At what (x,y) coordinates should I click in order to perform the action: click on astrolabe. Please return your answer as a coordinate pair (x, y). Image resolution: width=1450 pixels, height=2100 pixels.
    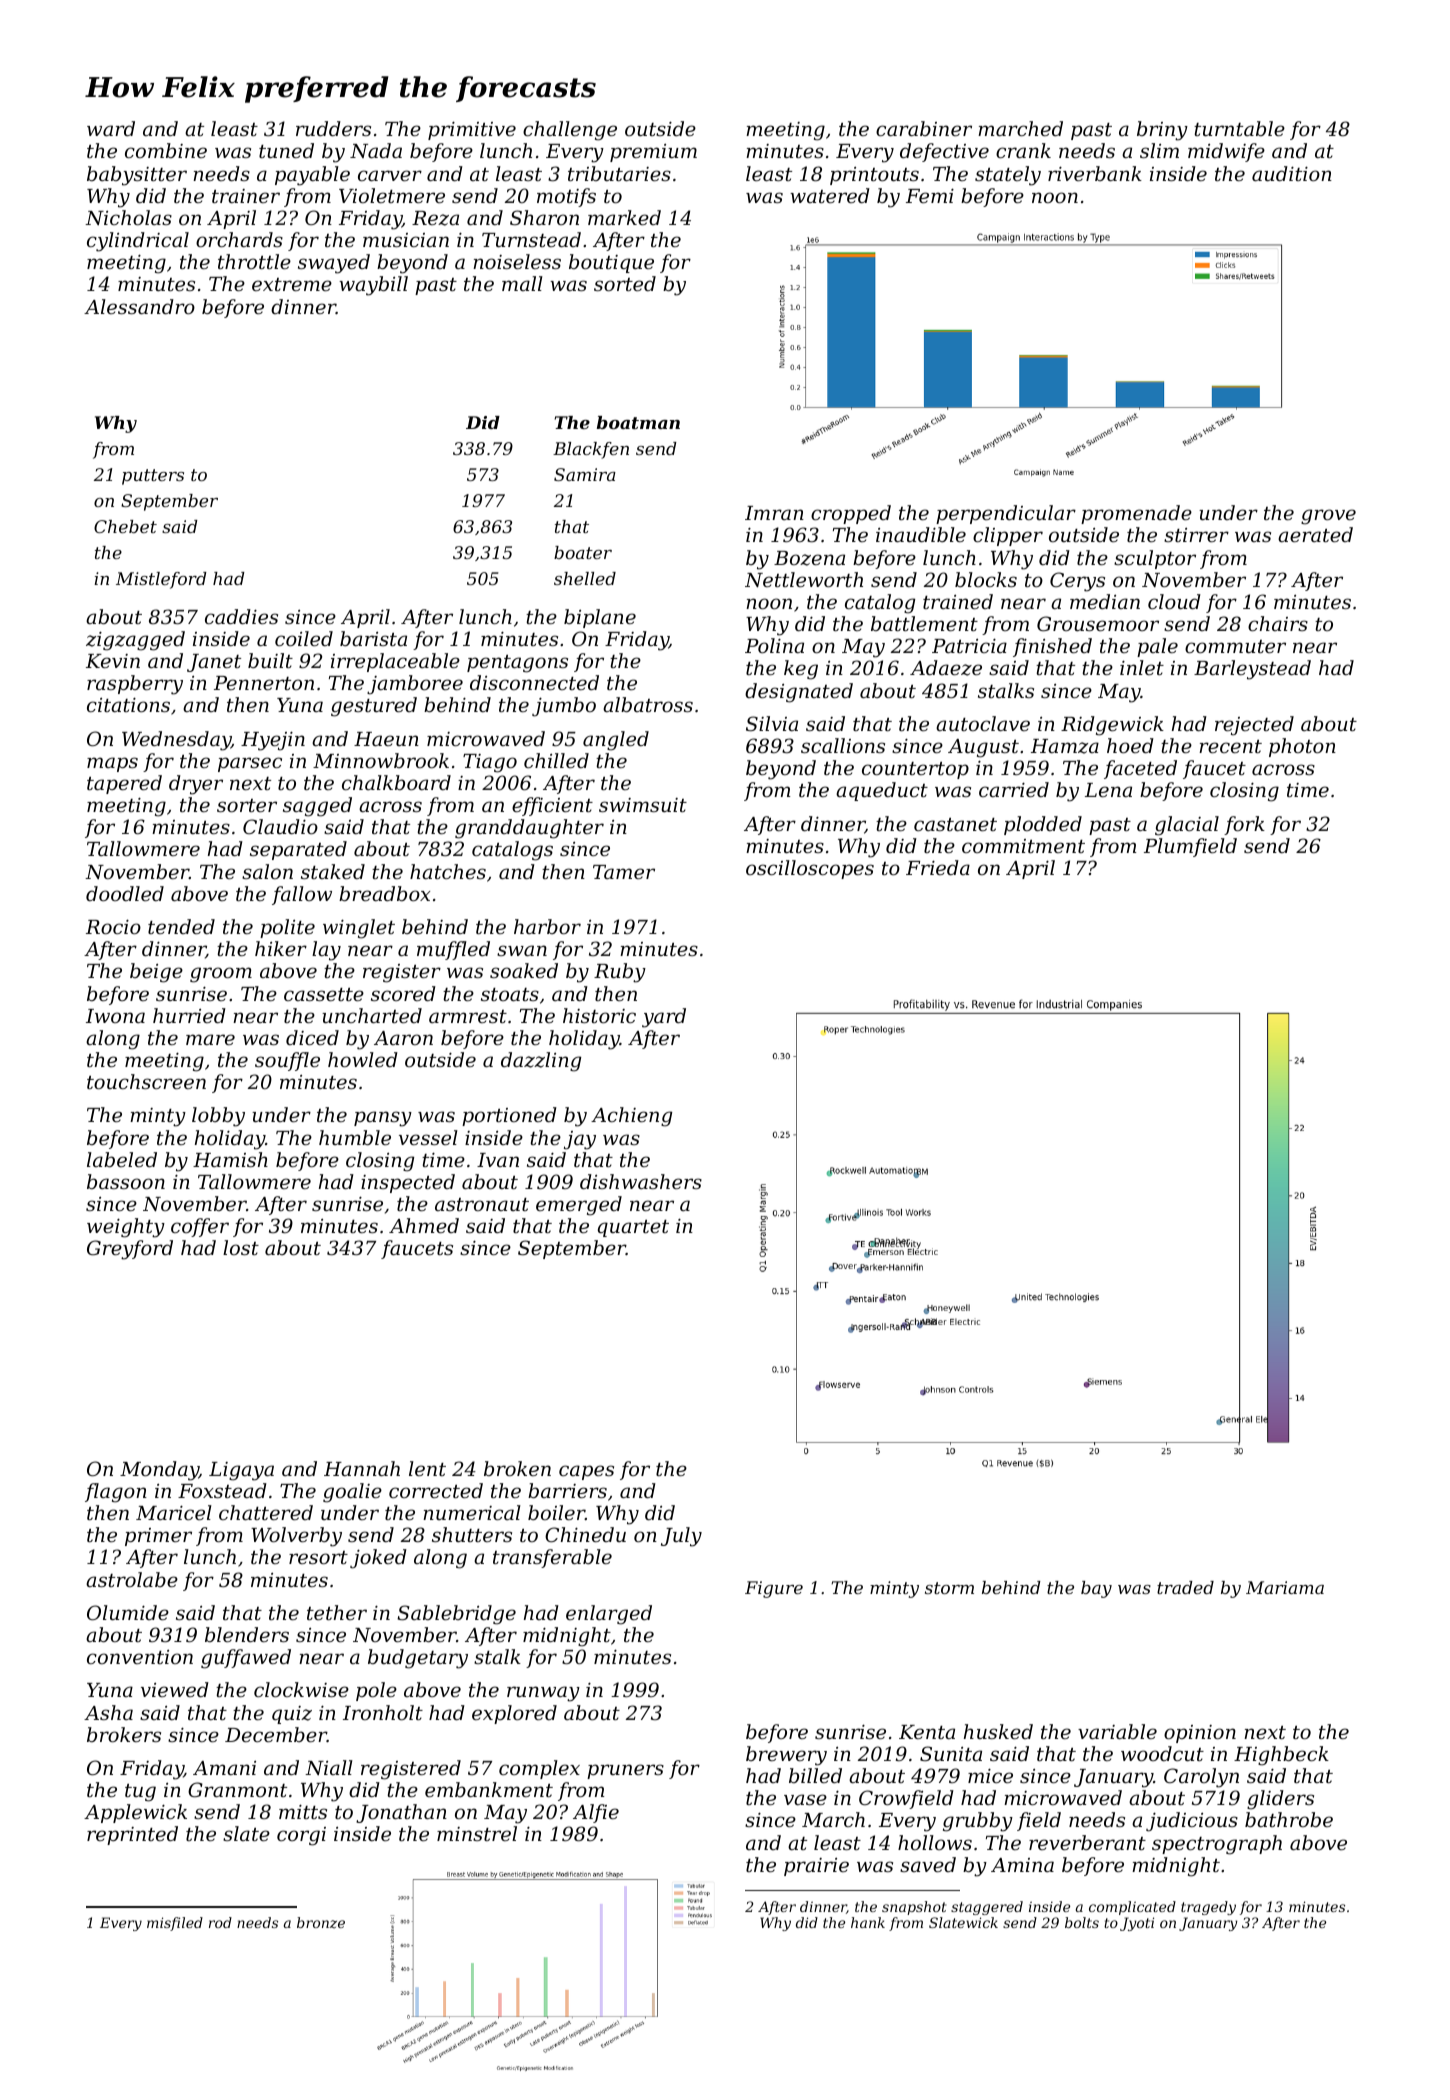
    Looking at the image, I should click on (132, 1579).
